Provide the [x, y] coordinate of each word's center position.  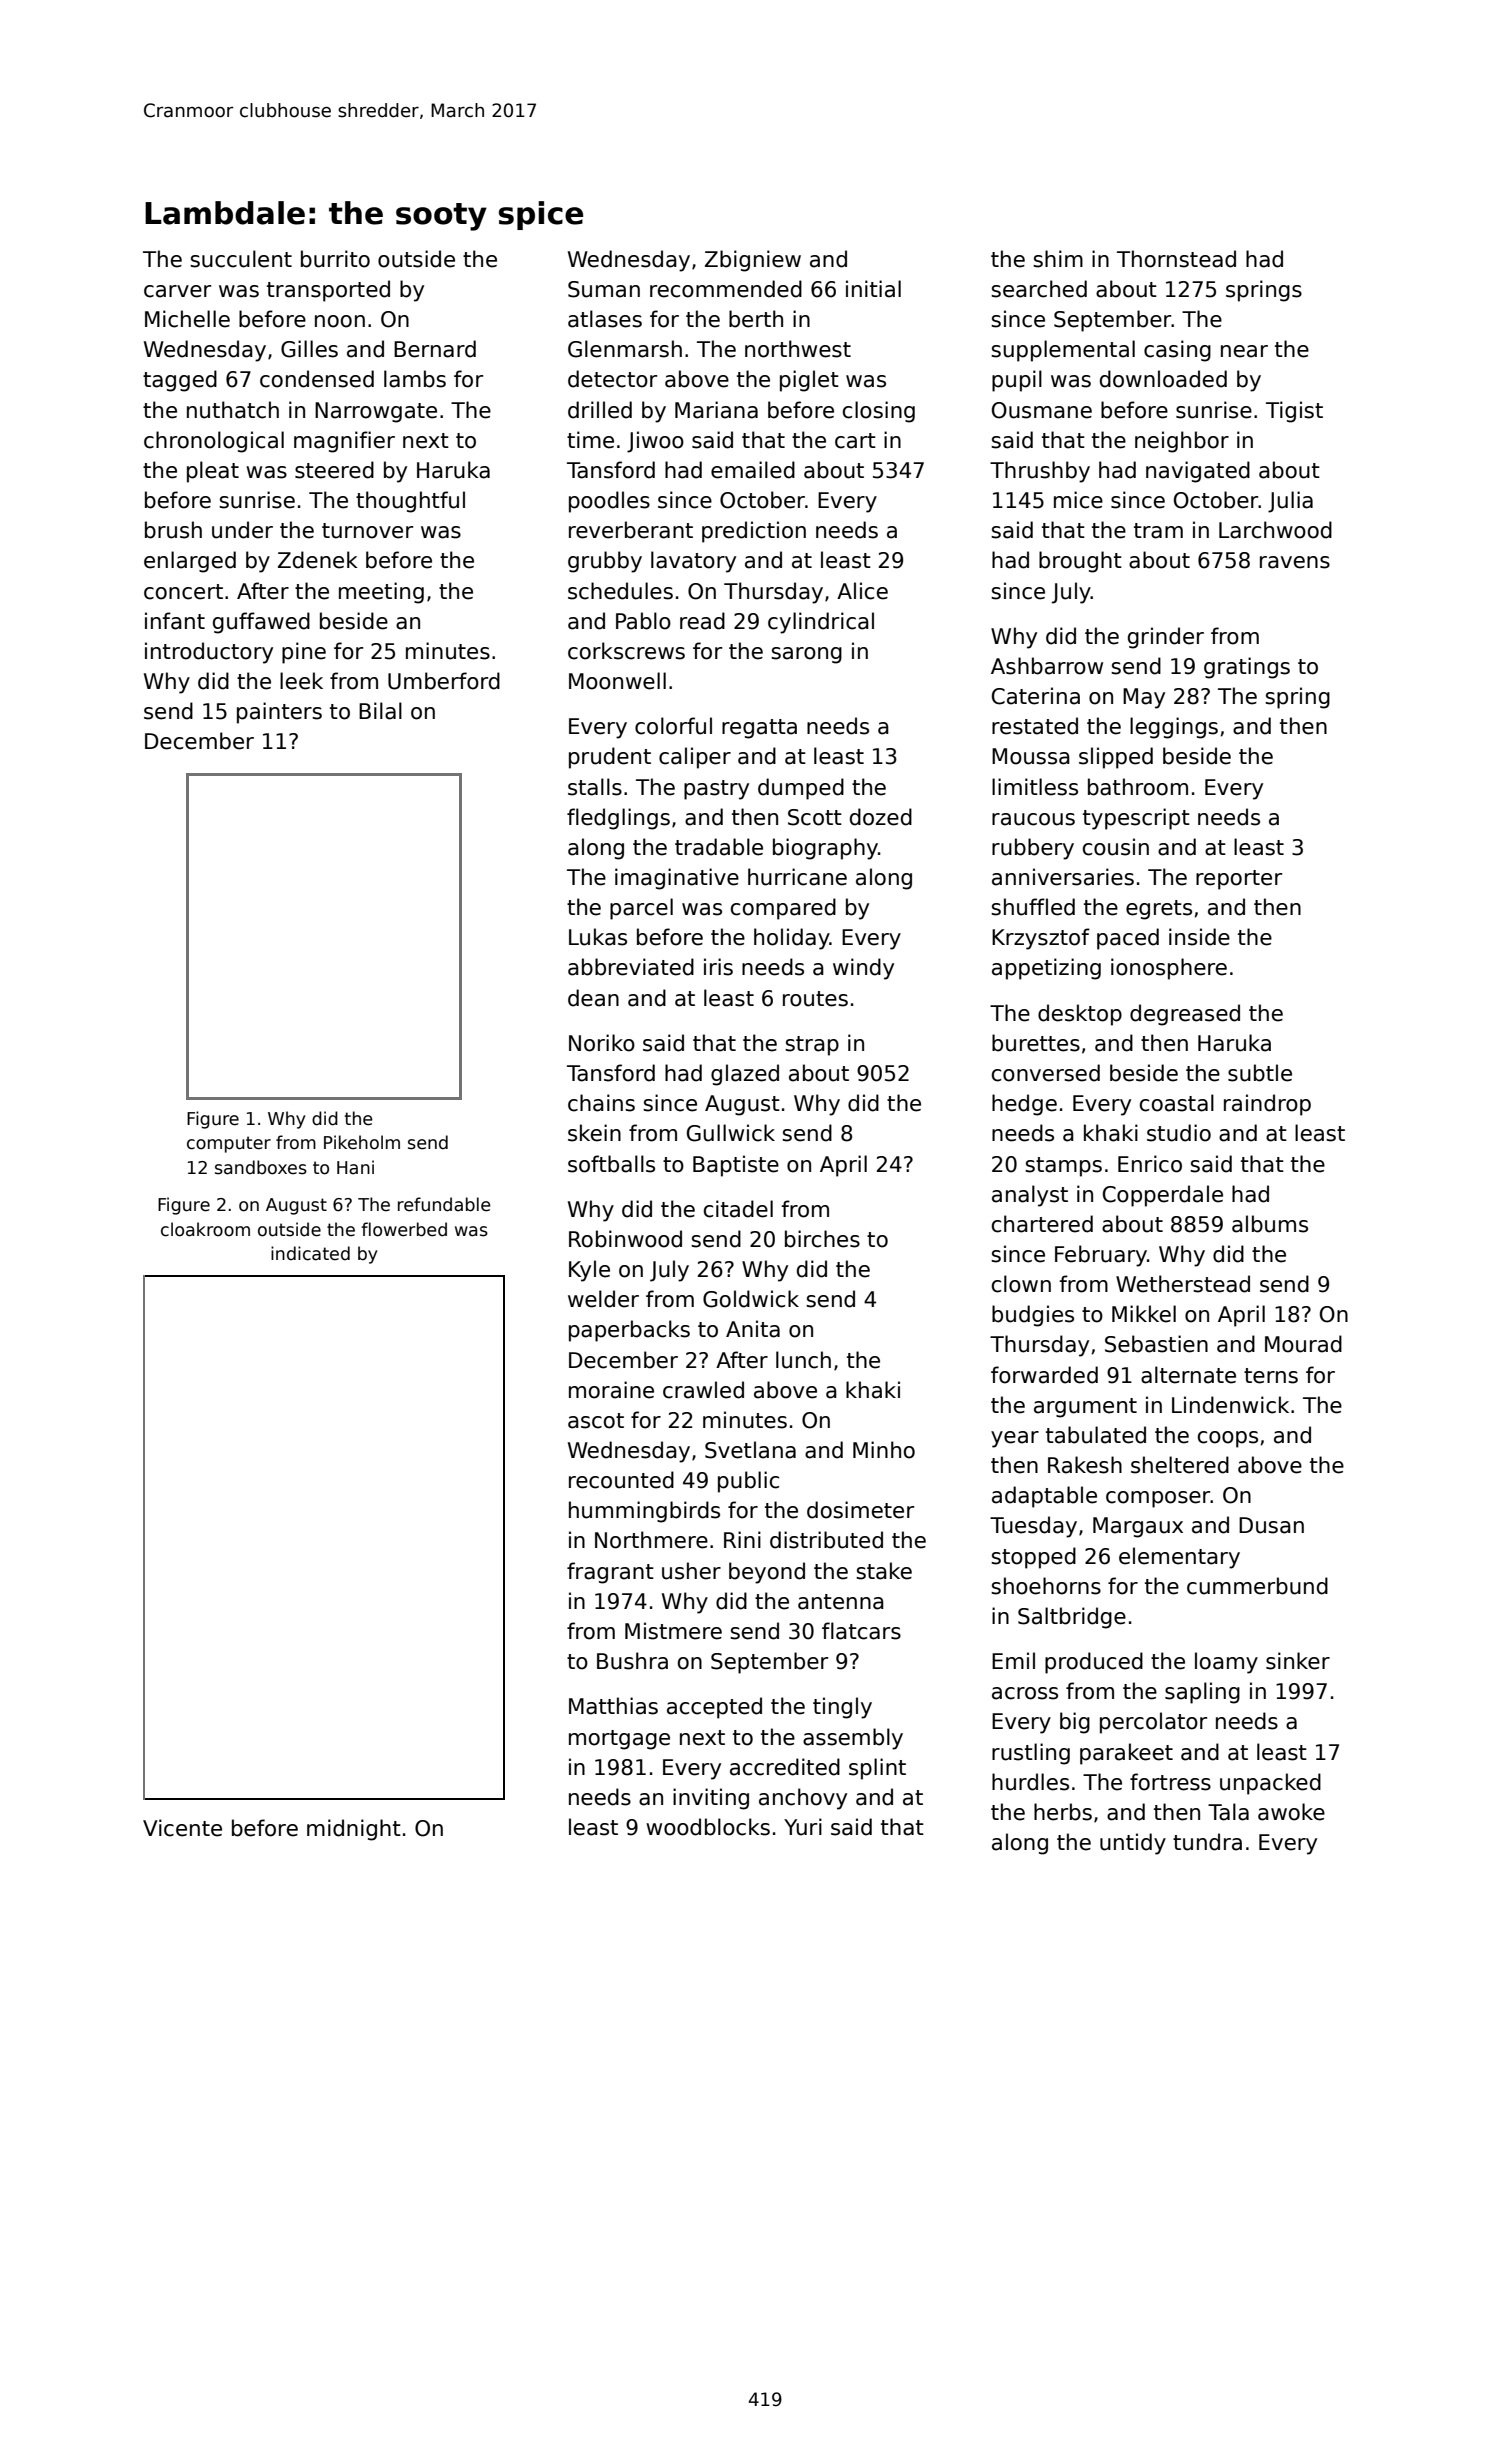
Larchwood [1275, 530]
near [1244, 351]
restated [1035, 726]
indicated [310, 1253]
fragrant [610, 1573]
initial [873, 289]
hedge [1024, 1105]
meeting [381, 593]
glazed [745, 1075]
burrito [335, 259]
